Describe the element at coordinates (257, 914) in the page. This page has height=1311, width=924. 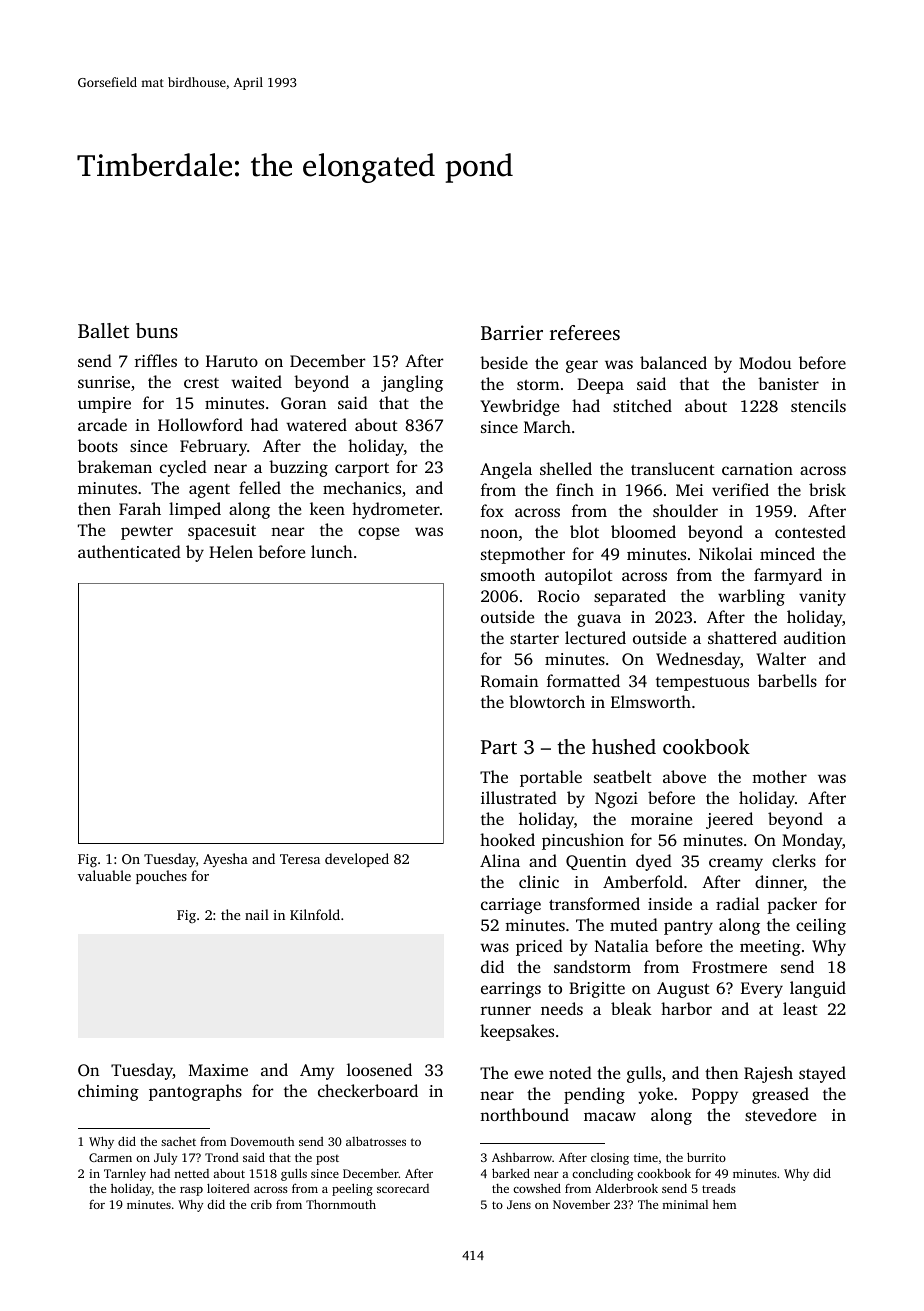
I see `nail` at that location.
